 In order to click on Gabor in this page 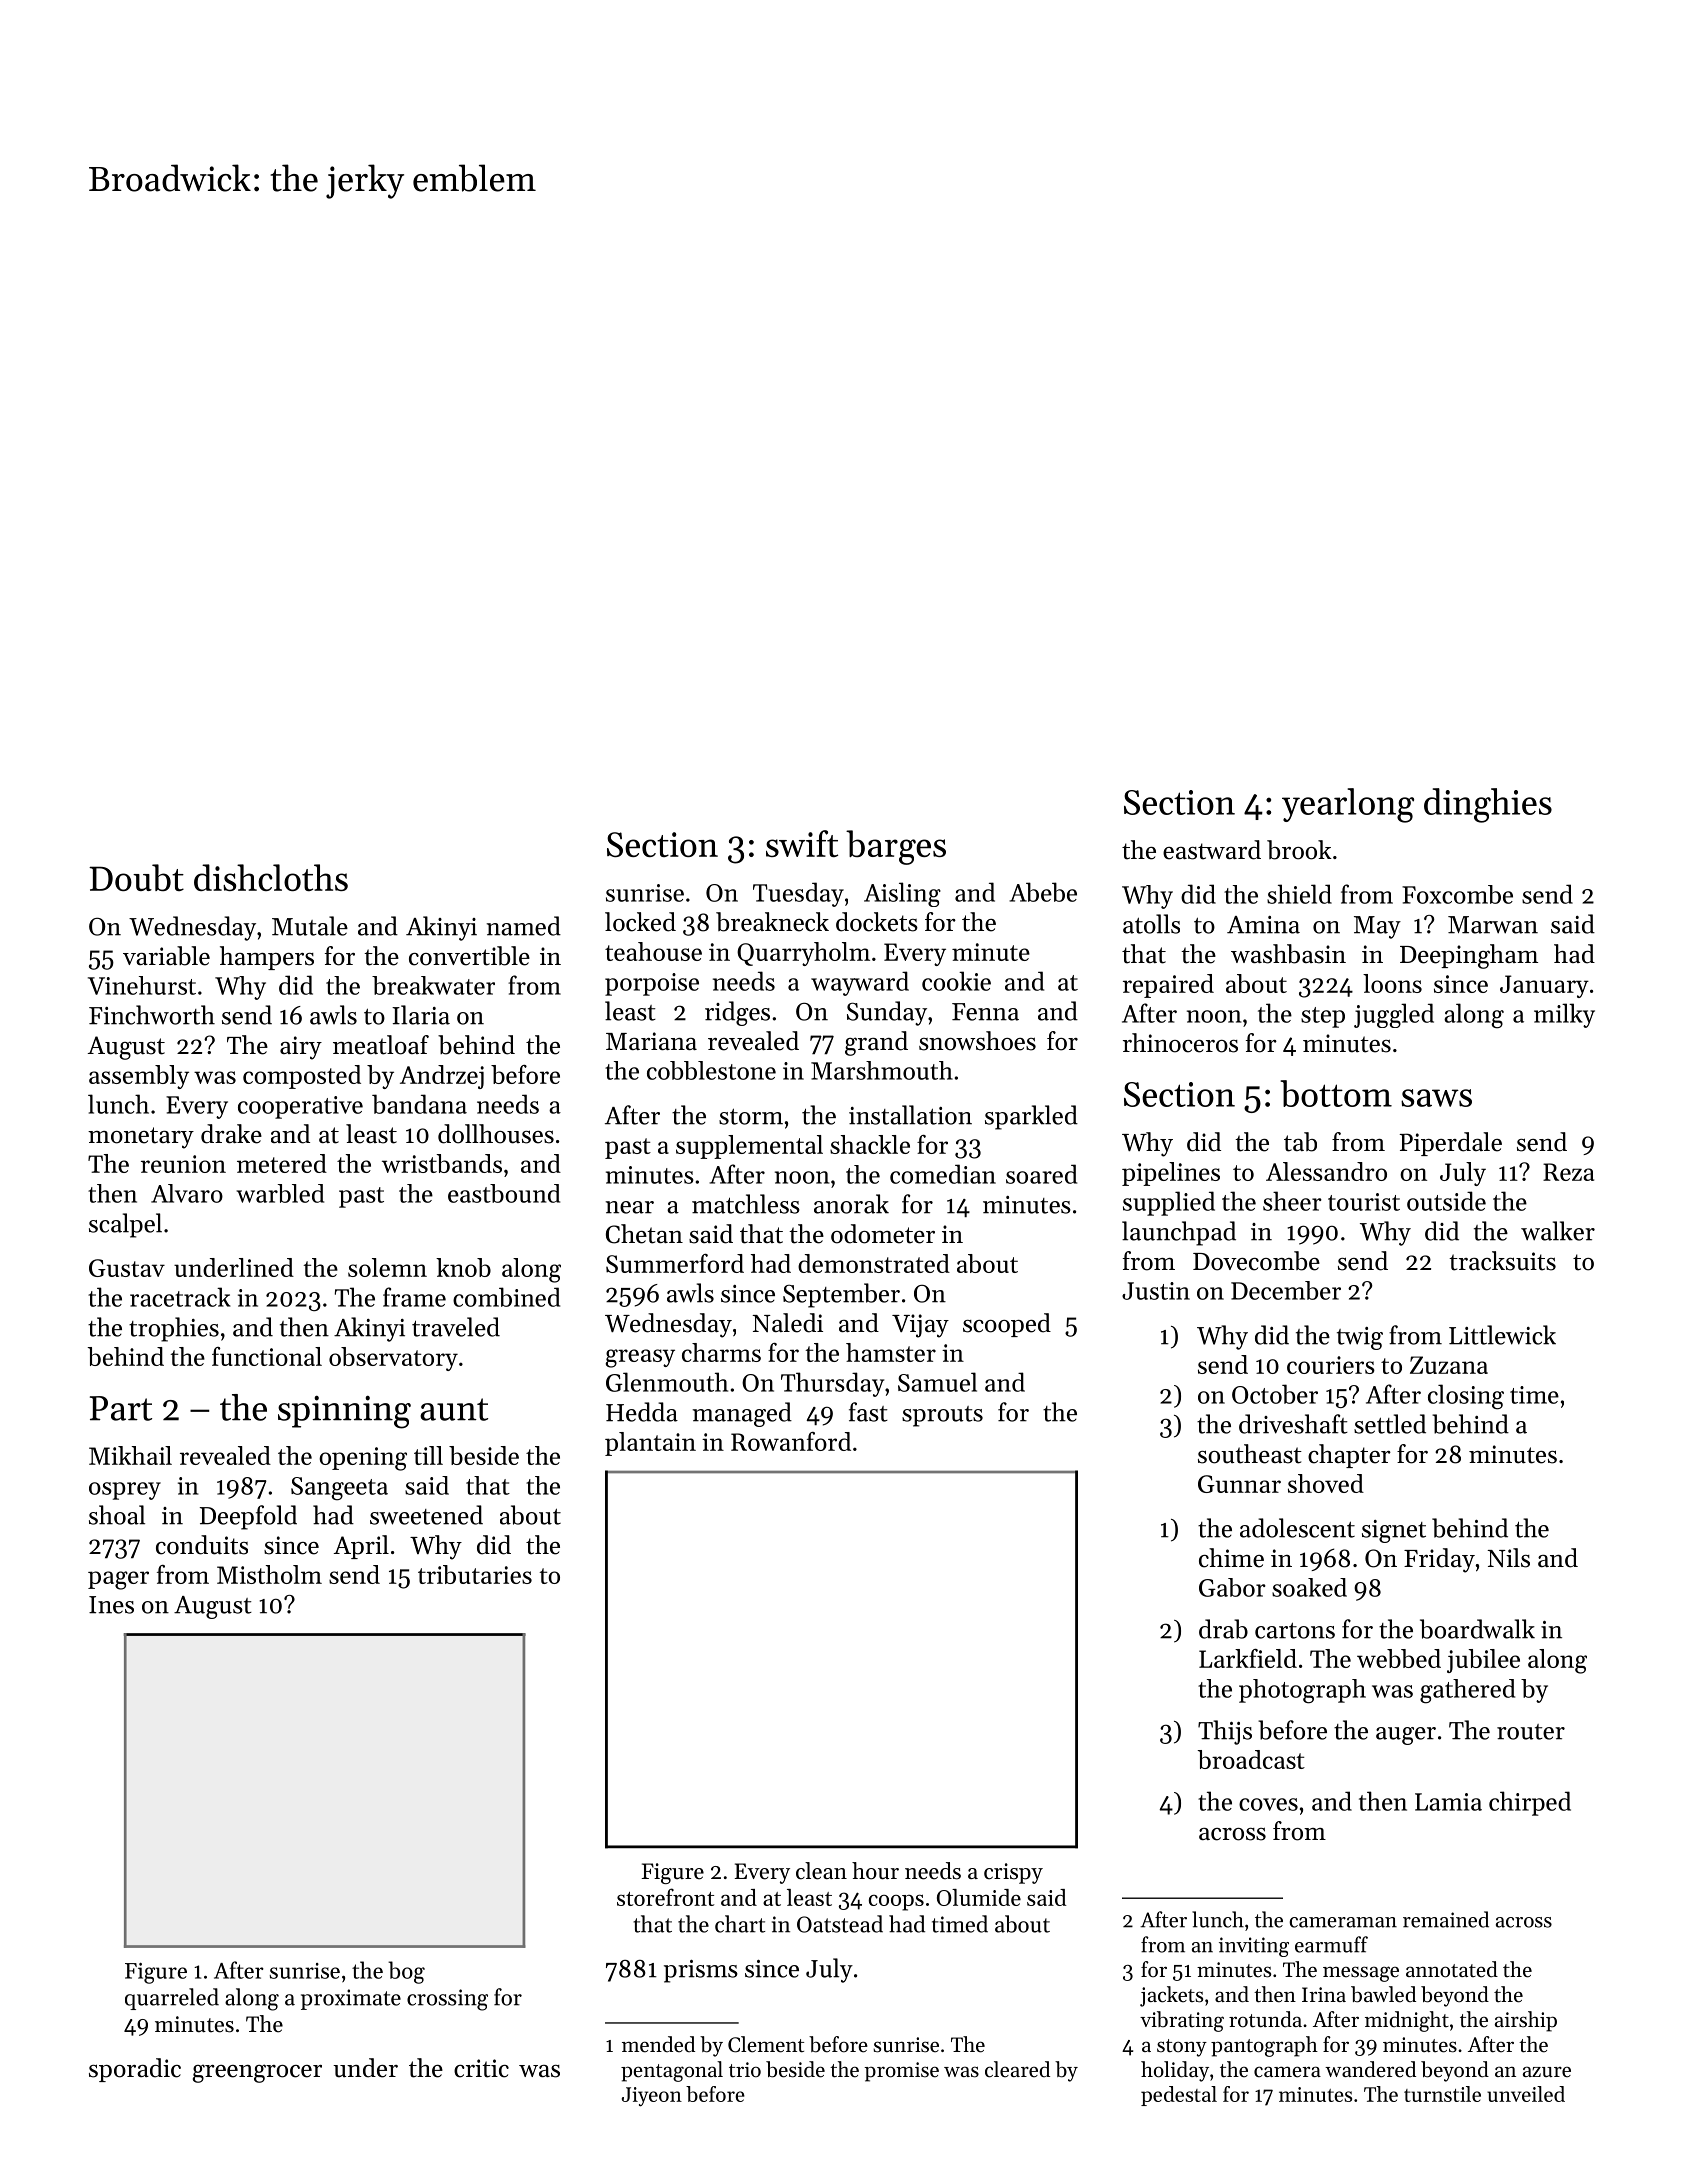, I will do `click(1232, 1587)`.
